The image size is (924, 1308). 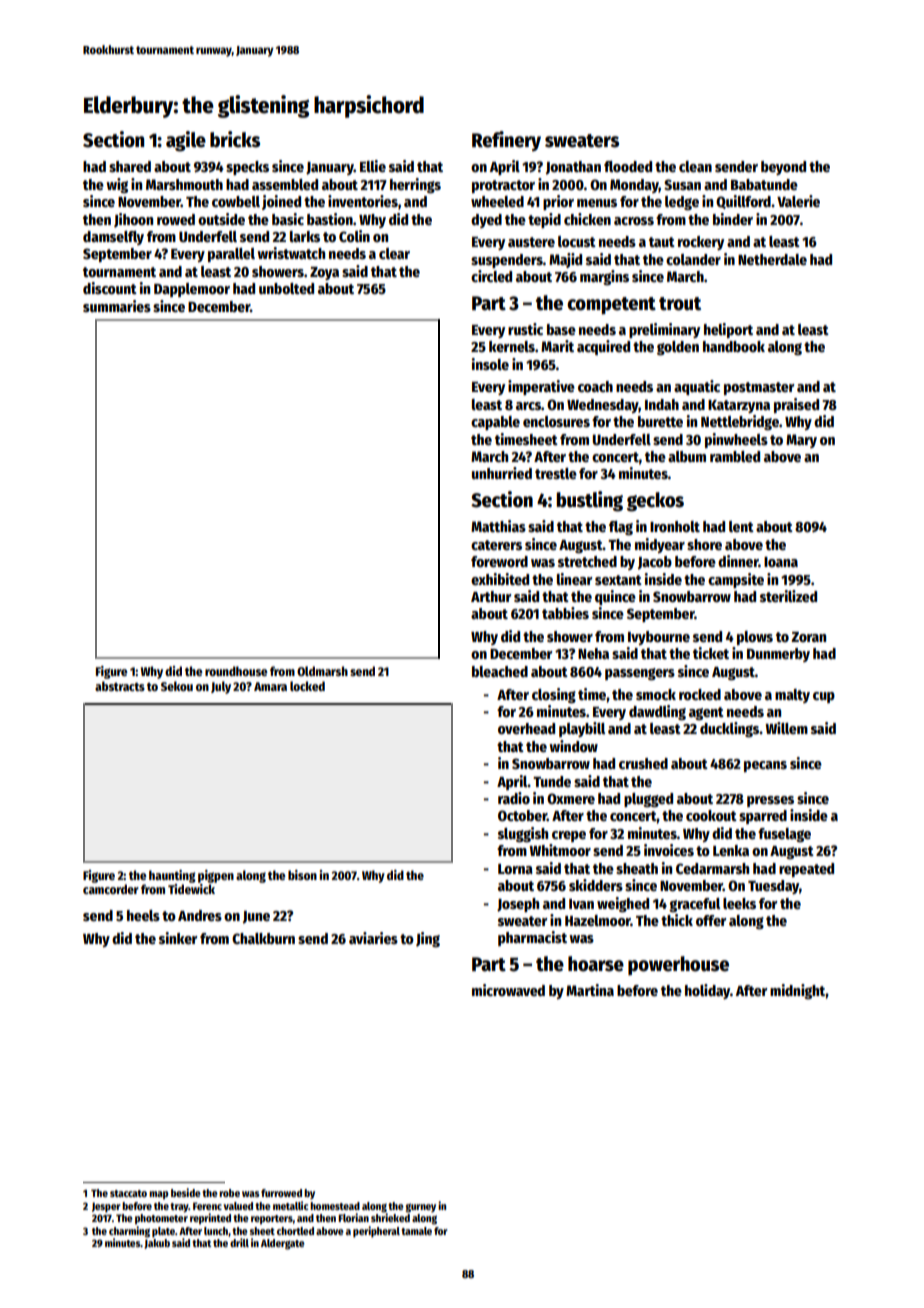 I want to click on Refinery, so click(x=506, y=141).
